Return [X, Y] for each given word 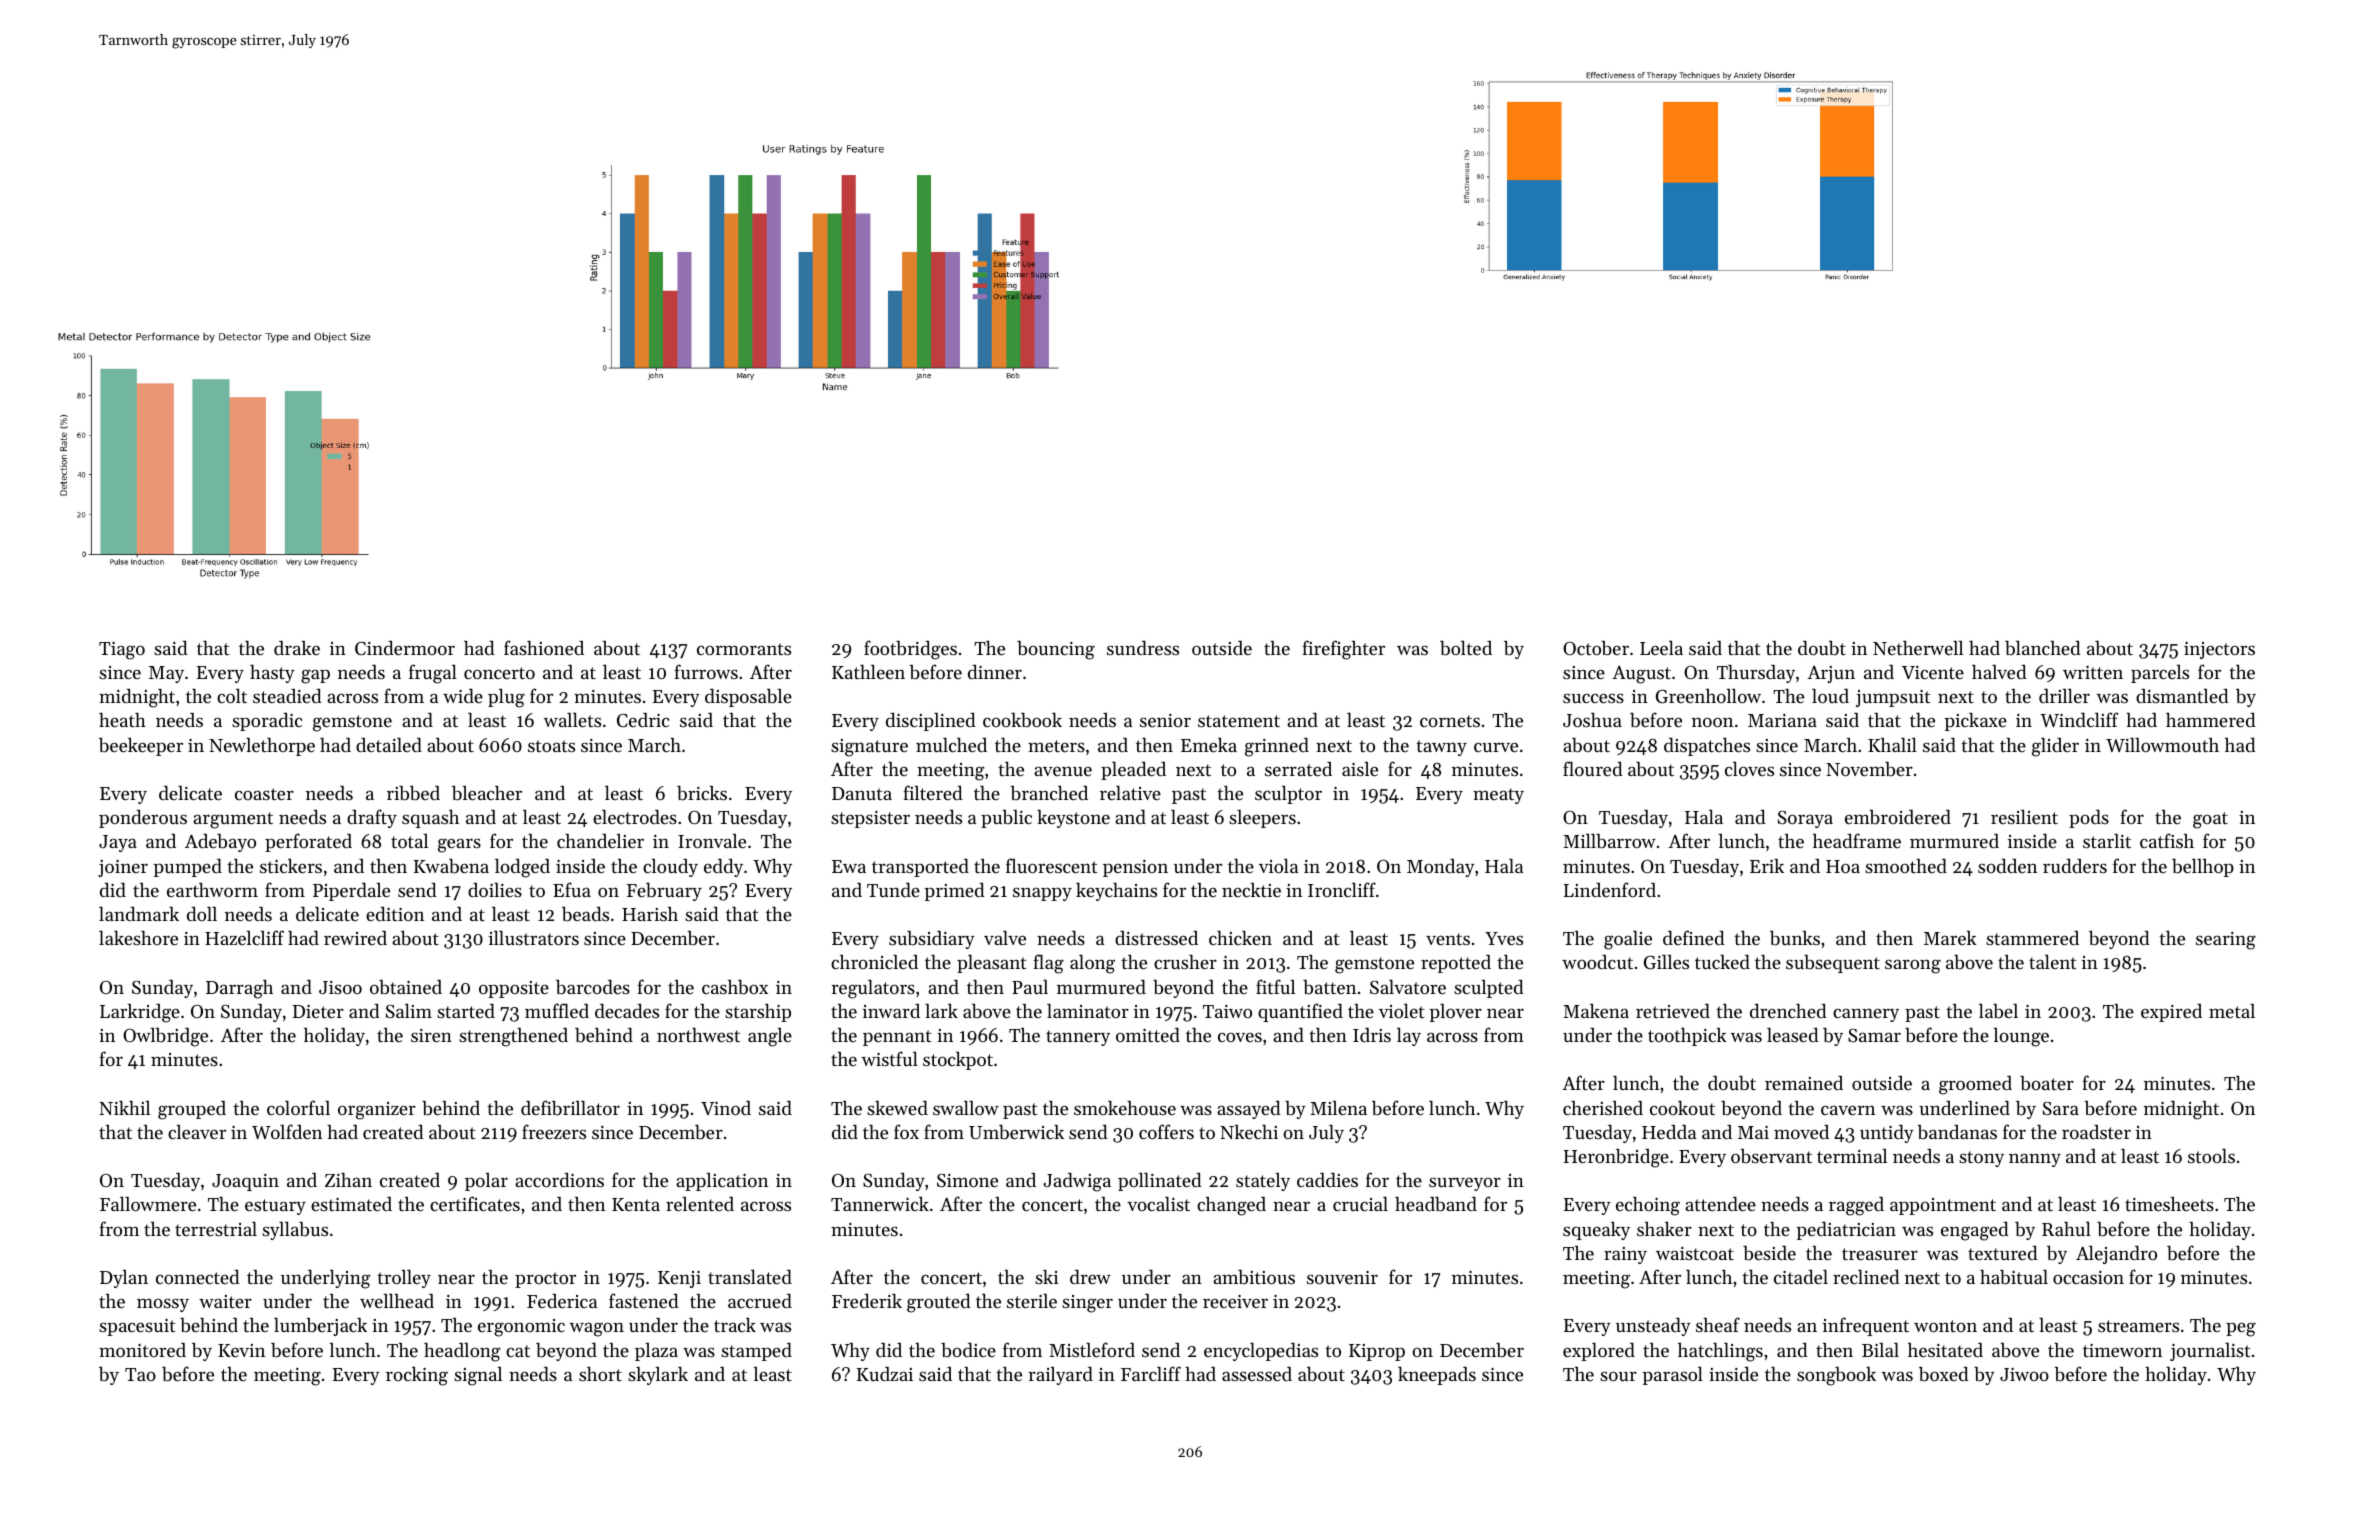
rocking [417, 1376]
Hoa [1843, 866]
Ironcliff [1342, 889]
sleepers [1262, 819]
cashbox [735, 987]
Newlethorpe [262, 747]
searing [2226, 941]
